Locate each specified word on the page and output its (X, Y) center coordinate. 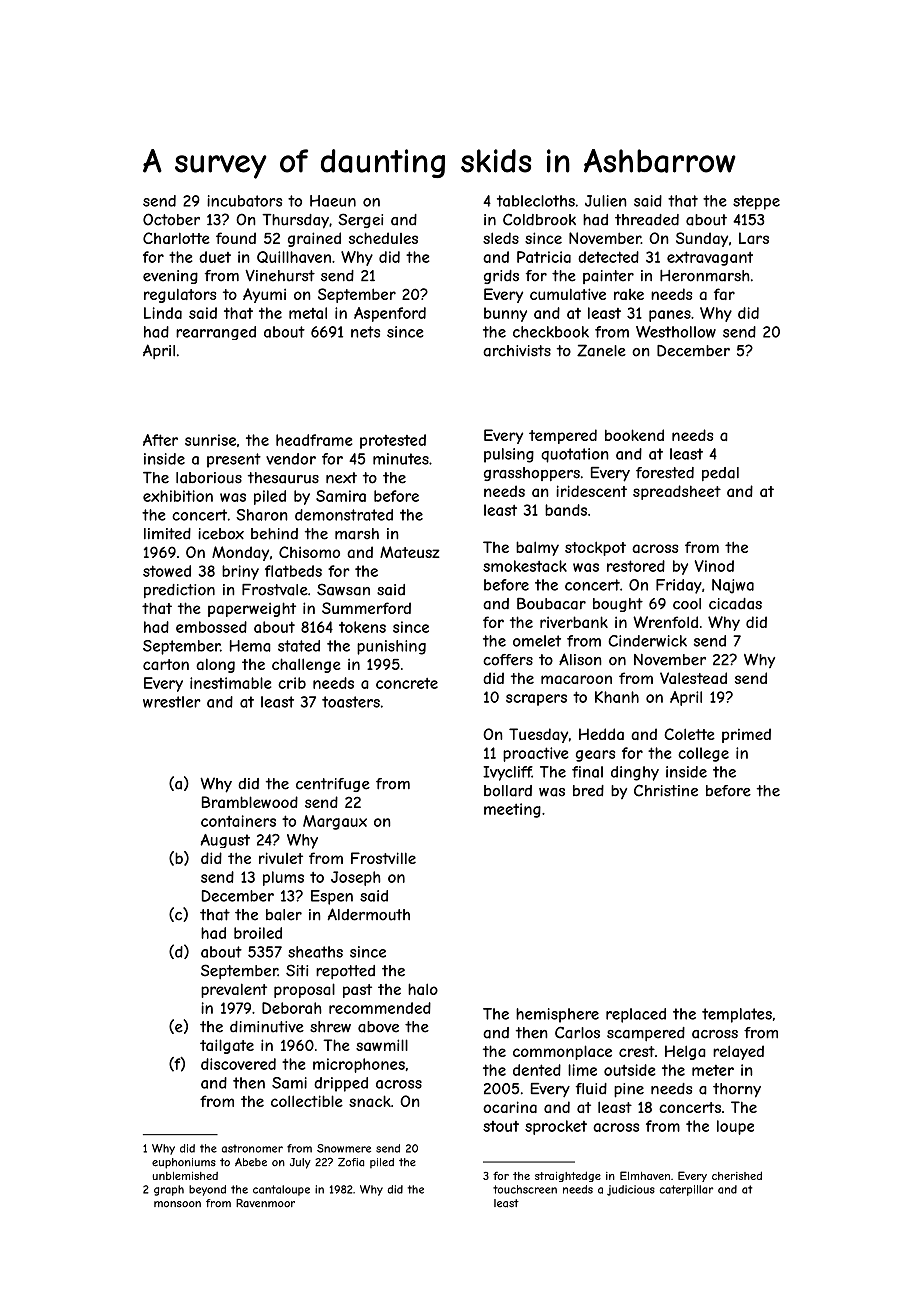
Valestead (693, 678)
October (171, 219)
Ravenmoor (265, 1203)
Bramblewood (250, 802)
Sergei (360, 220)
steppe (756, 202)
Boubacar (551, 603)
